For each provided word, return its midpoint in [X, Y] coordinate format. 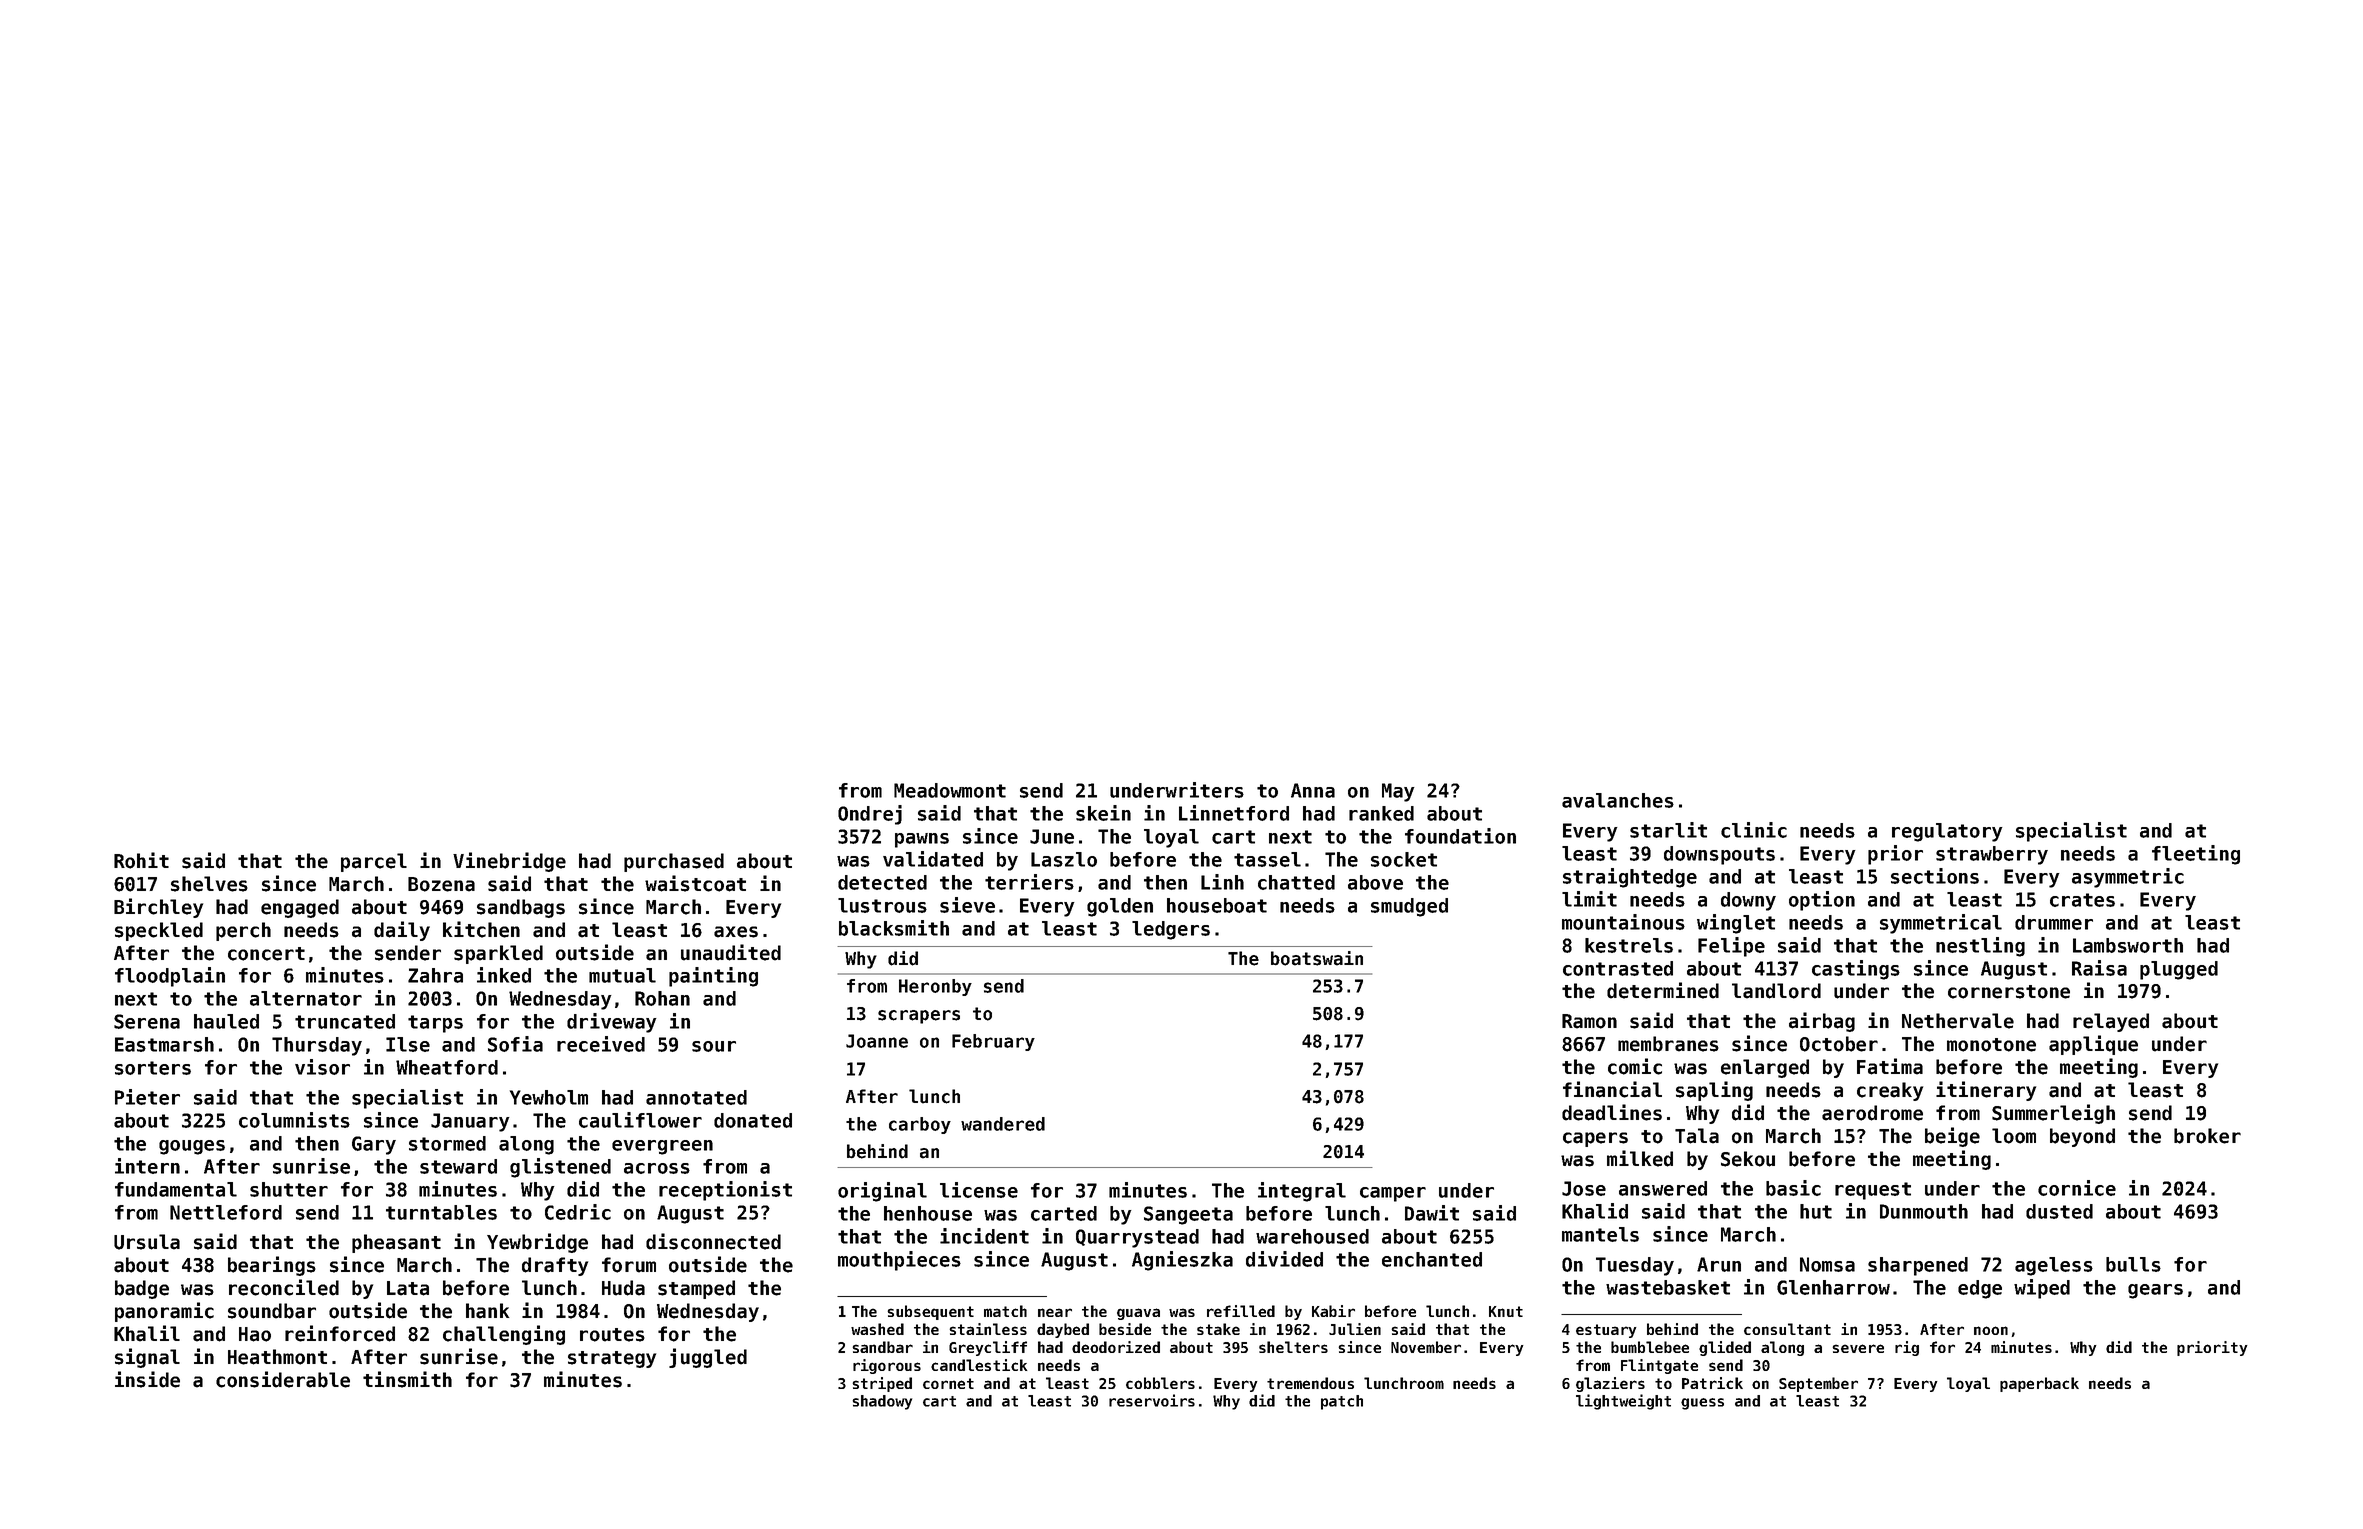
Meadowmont [950, 790]
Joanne [877, 1041]
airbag [1822, 1022]
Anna [1313, 790]
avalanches [1618, 800]
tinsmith [407, 1379]
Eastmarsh [164, 1044]
